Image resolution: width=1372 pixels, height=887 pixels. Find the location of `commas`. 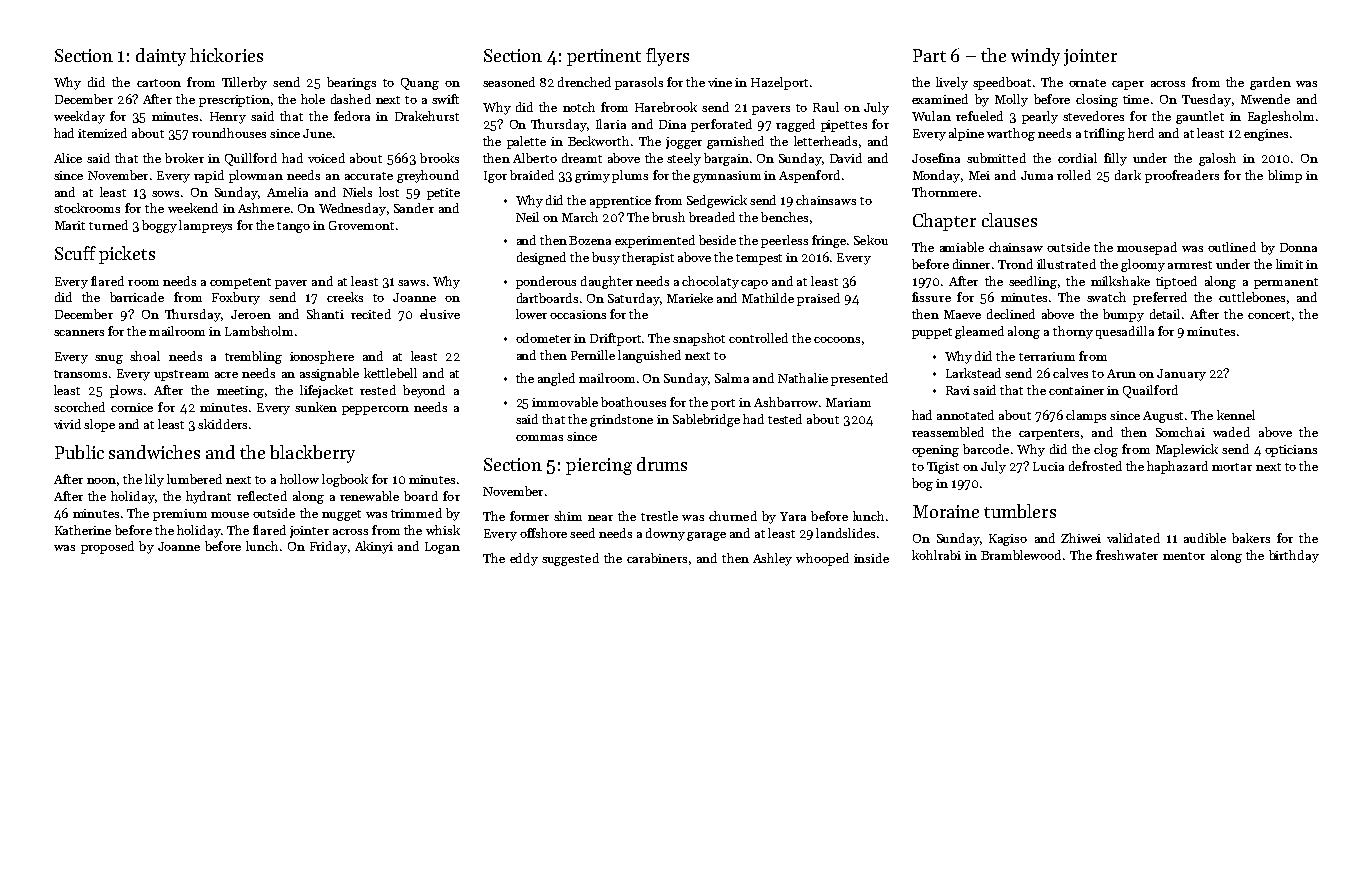

commas is located at coordinates (539, 438).
